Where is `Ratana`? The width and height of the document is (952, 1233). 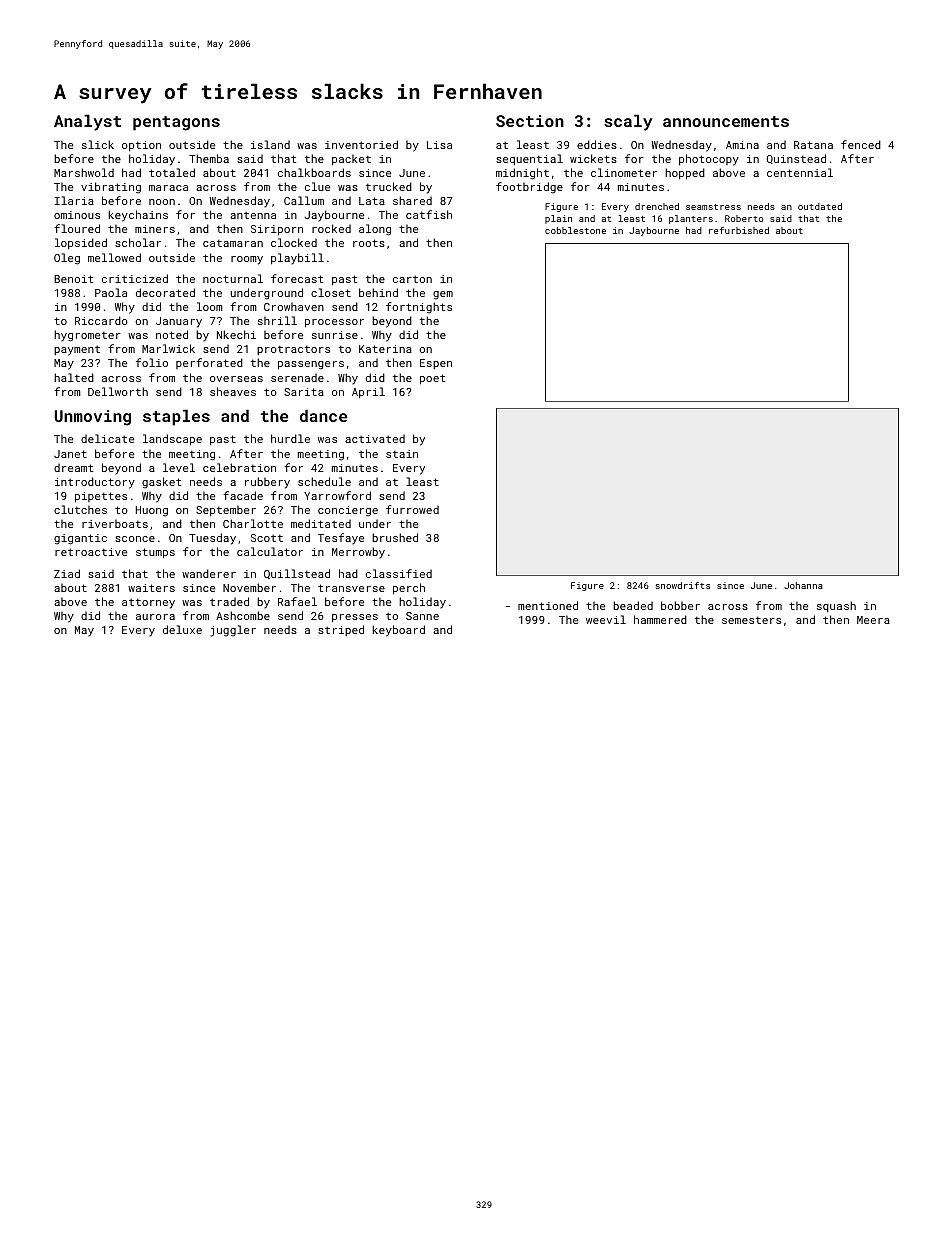
Ratana is located at coordinates (813, 145).
